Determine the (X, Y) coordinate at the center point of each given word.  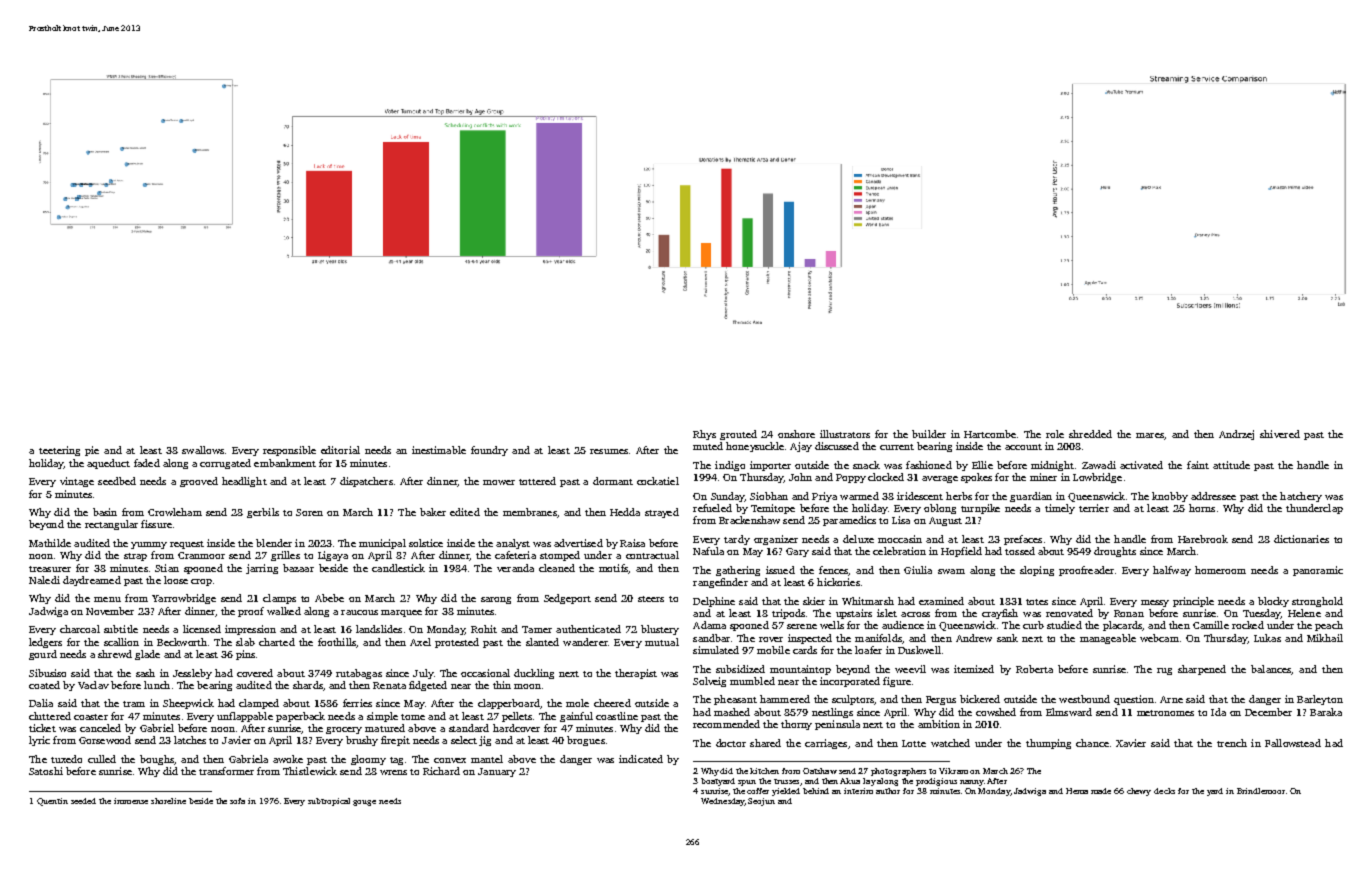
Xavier (1131, 743)
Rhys (704, 435)
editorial (340, 450)
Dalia (41, 703)
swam (951, 571)
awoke (288, 759)
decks (1164, 791)
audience (903, 625)
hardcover (516, 728)
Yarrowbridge (184, 599)
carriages (826, 744)
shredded (1090, 434)
